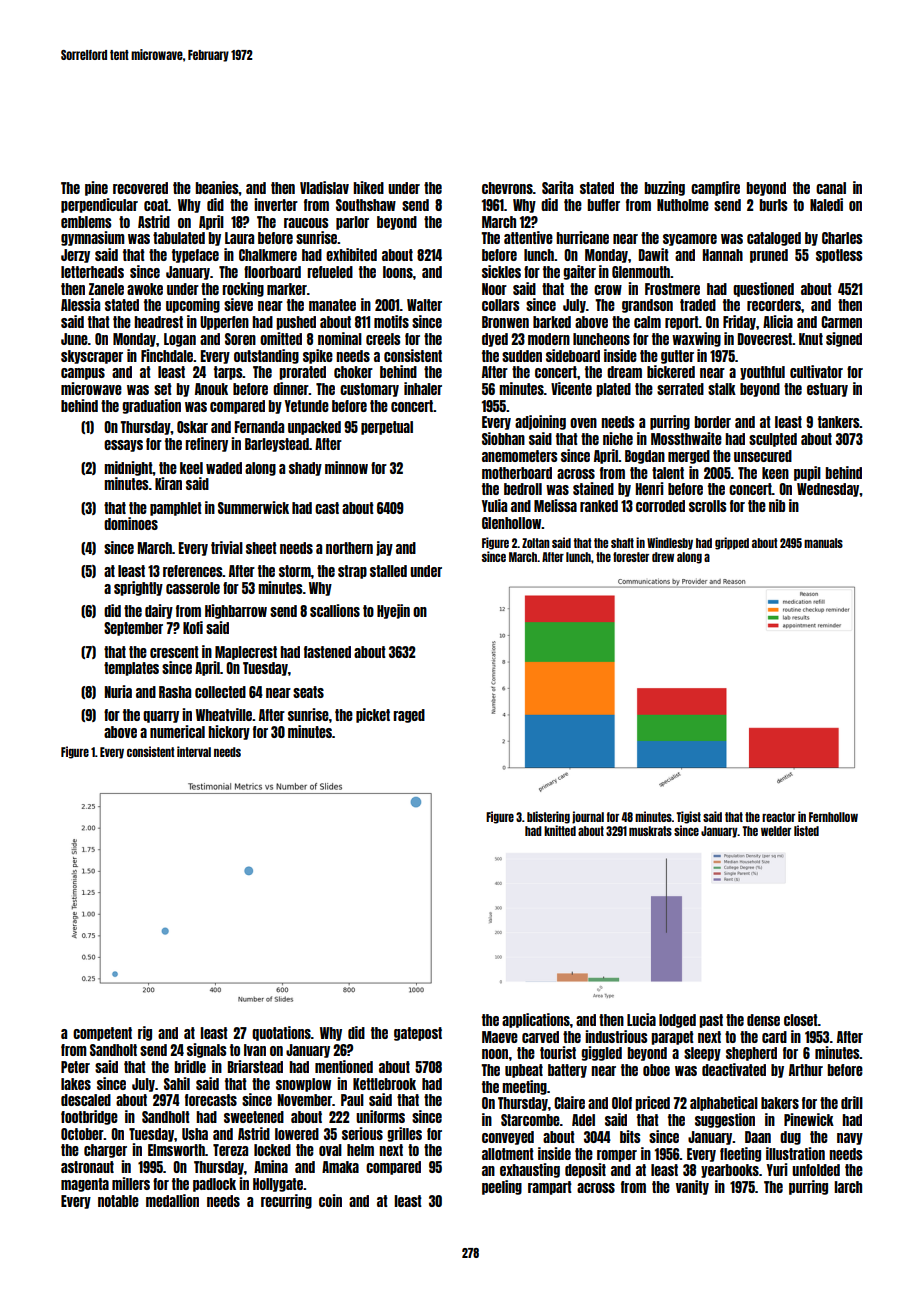 The width and height of the screenshot is (924, 1308). What do you see at coordinates (349, 548) in the screenshot?
I see `northern` at bounding box center [349, 548].
